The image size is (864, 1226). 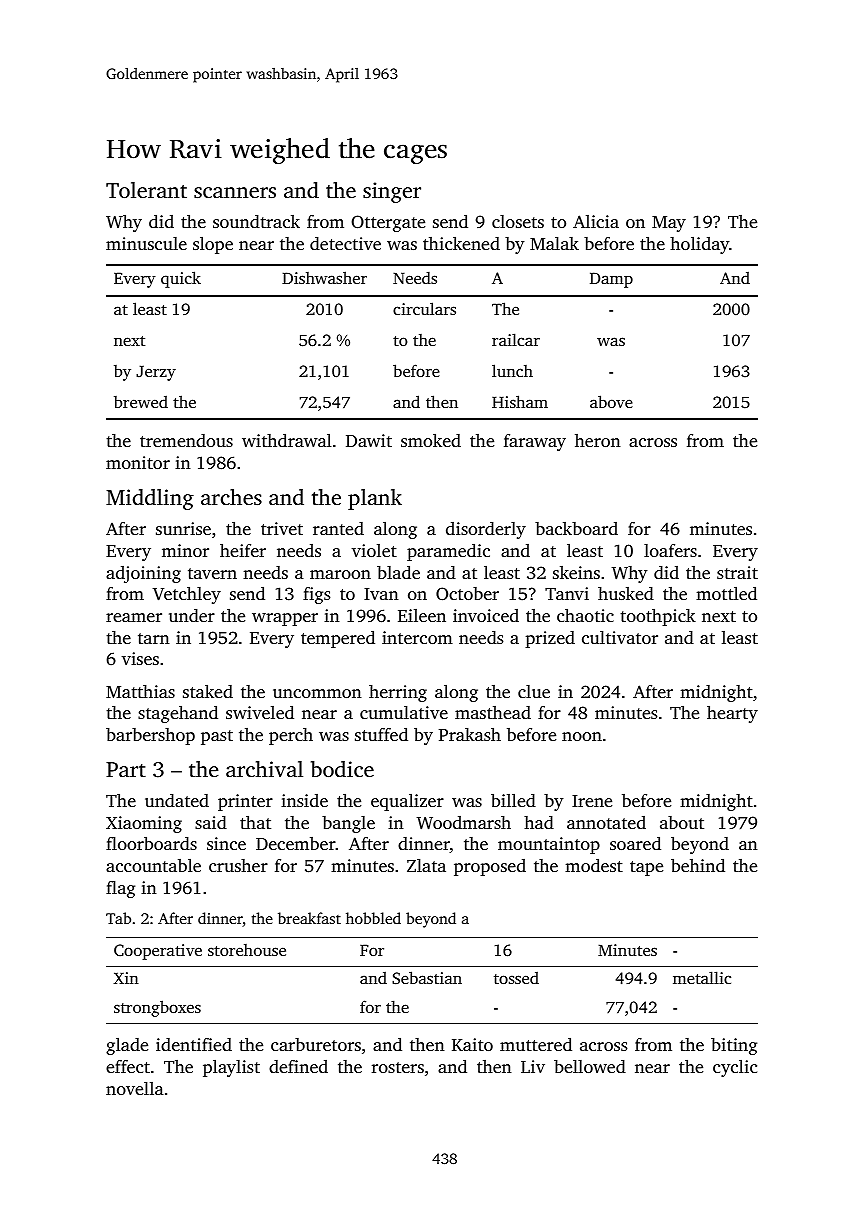 I want to click on proposed, so click(x=490, y=867).
